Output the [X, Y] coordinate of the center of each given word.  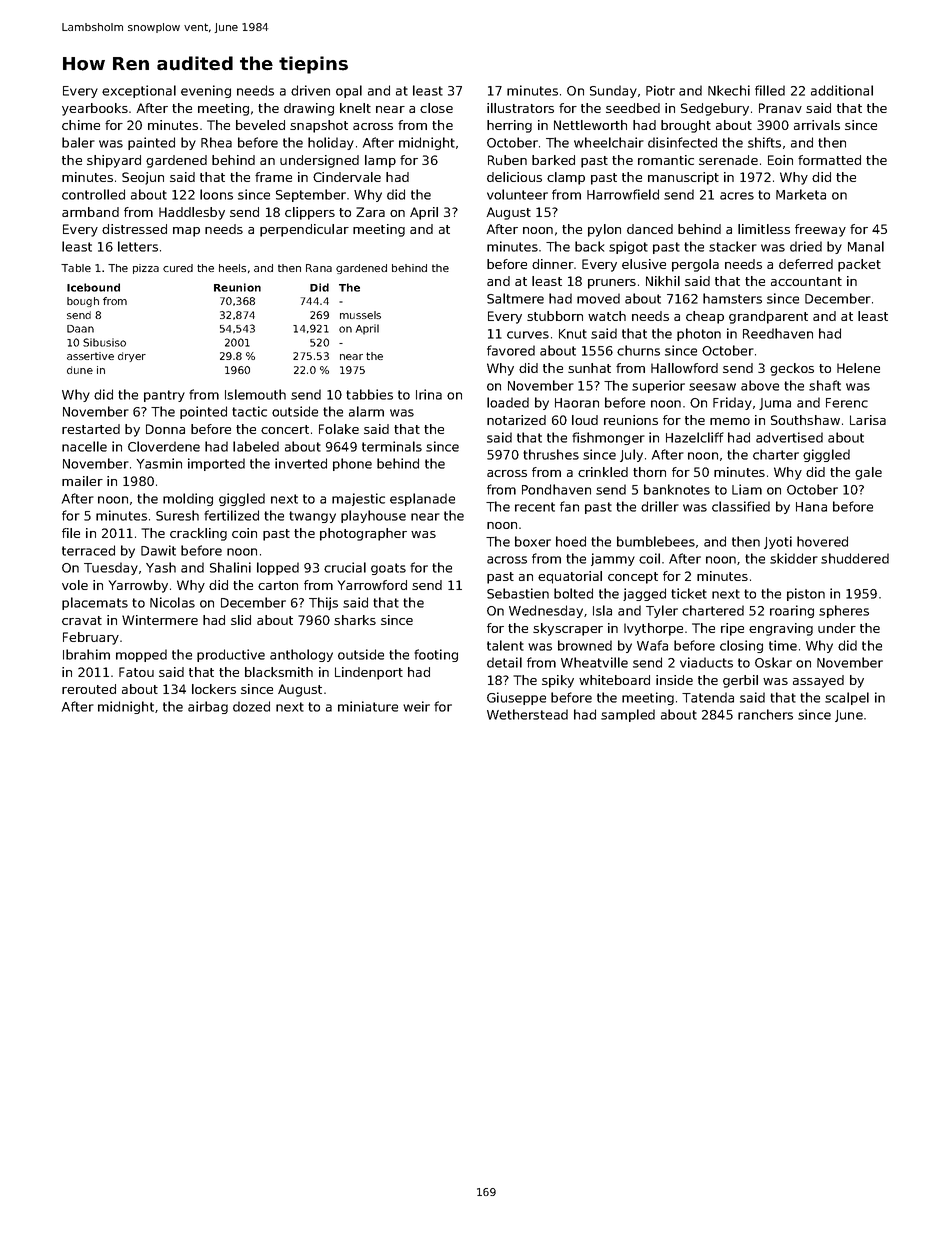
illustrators [520, 108]
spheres [844, 611]
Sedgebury [715, 109]
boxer [533, 541]
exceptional [139, 91]
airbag [208, 707]
